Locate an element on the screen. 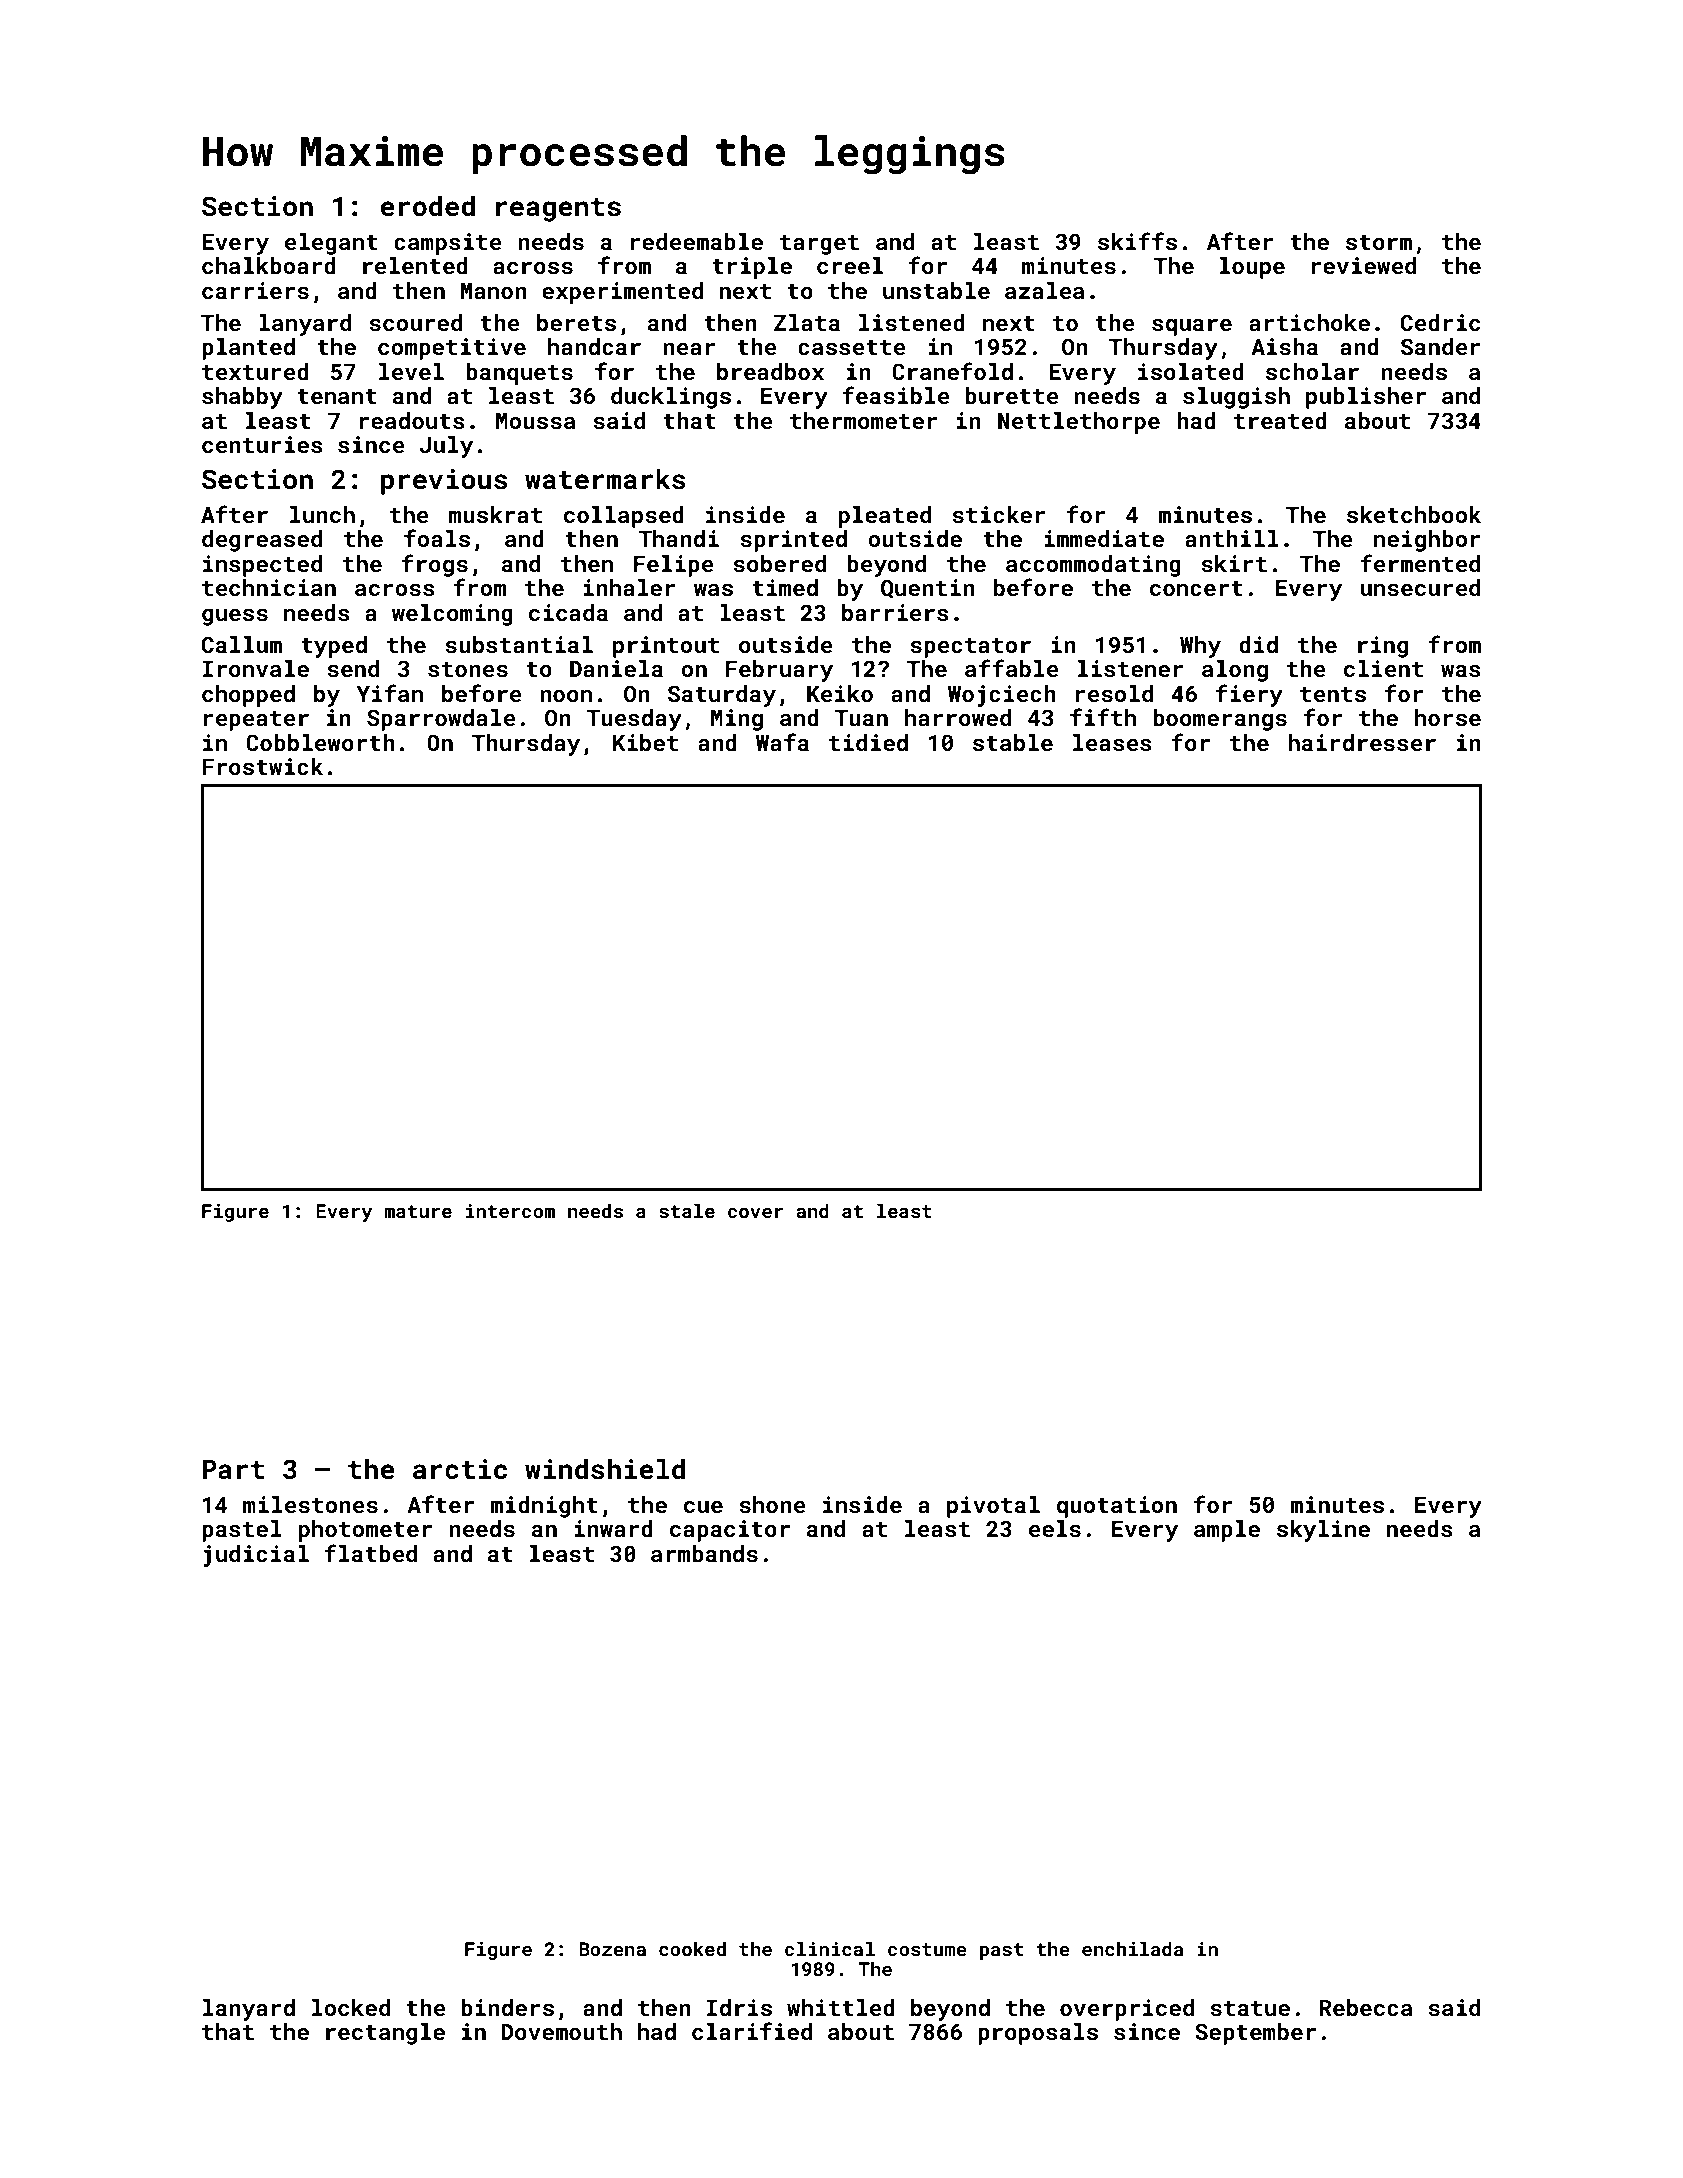  skyline is located at coordinates (1323, 1531).
